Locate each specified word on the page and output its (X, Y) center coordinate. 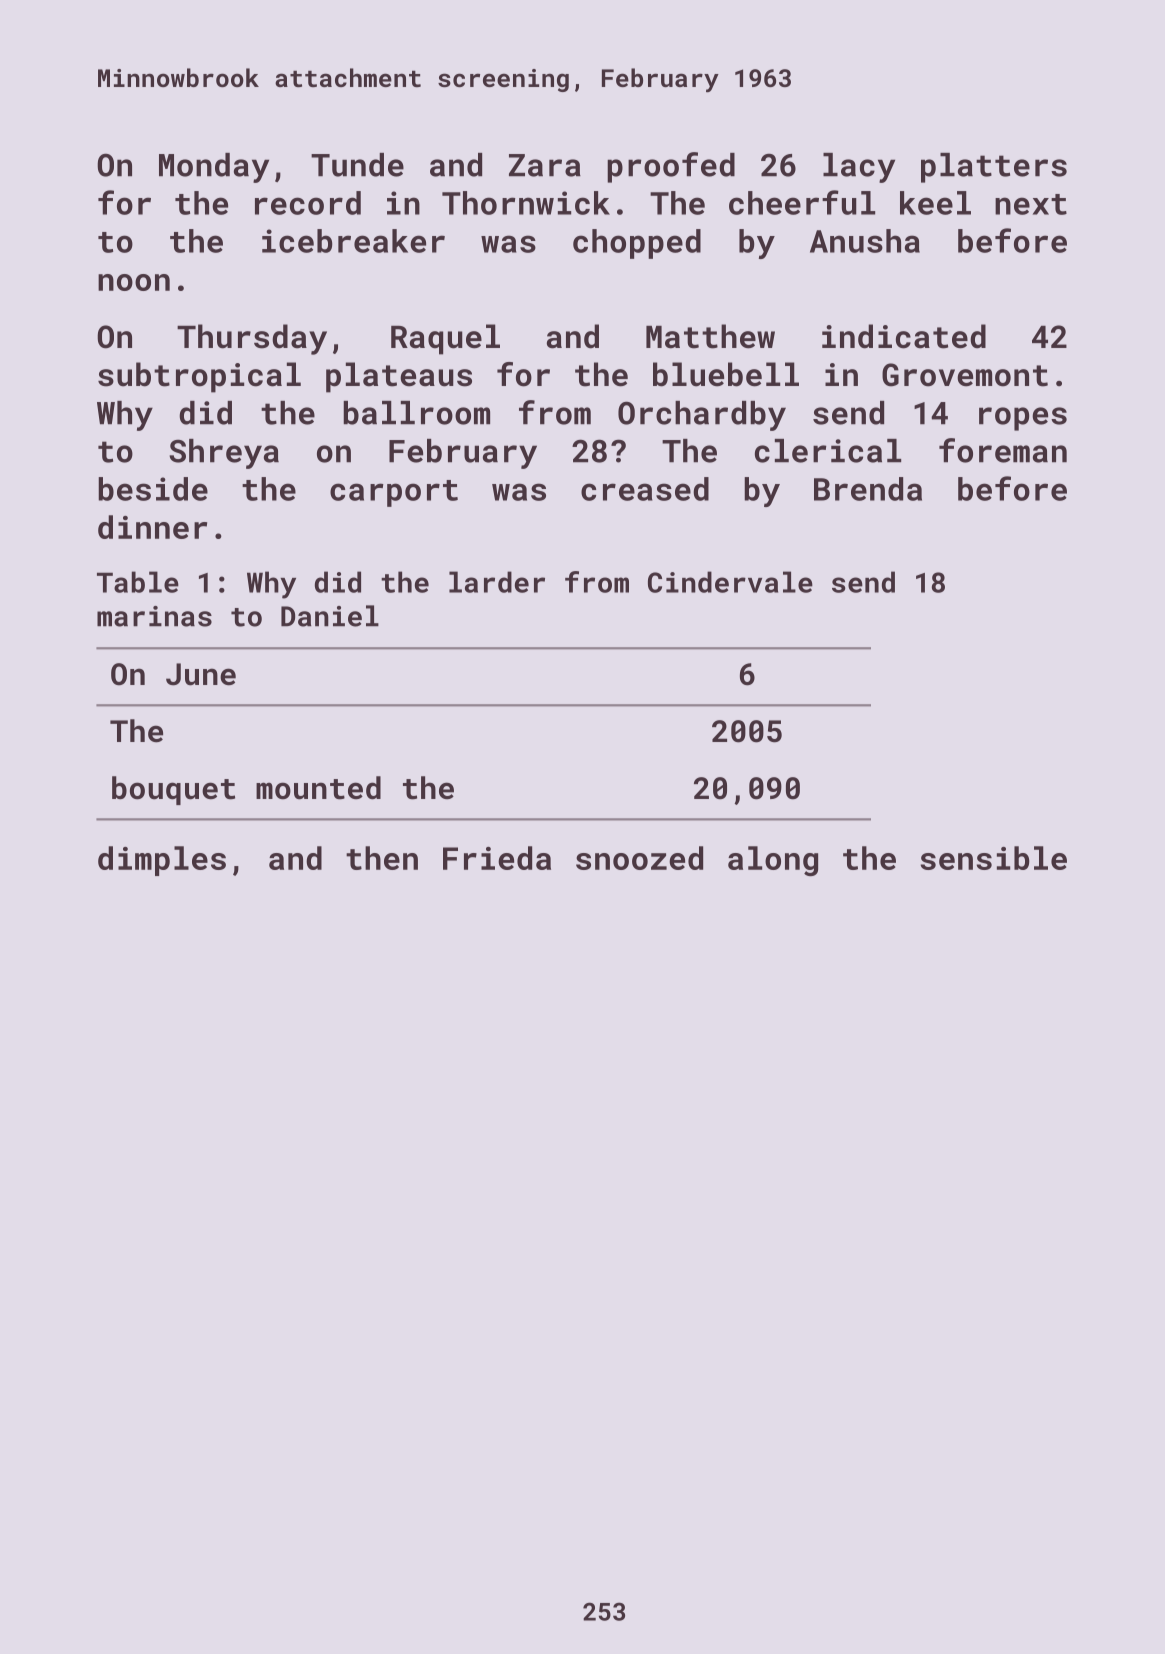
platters (994, 168)
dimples (162, 861)
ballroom (416, 413)
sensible (994, 858)
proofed (671, 167)
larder (497, 582)
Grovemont (965, 375)
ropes (1023, 419)
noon (134, 282)
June (201, 674)
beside (153, 489)
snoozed (639, 858)
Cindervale (730, 582)
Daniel (330, 616)
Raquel (445, 339)
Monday (214, 168)
